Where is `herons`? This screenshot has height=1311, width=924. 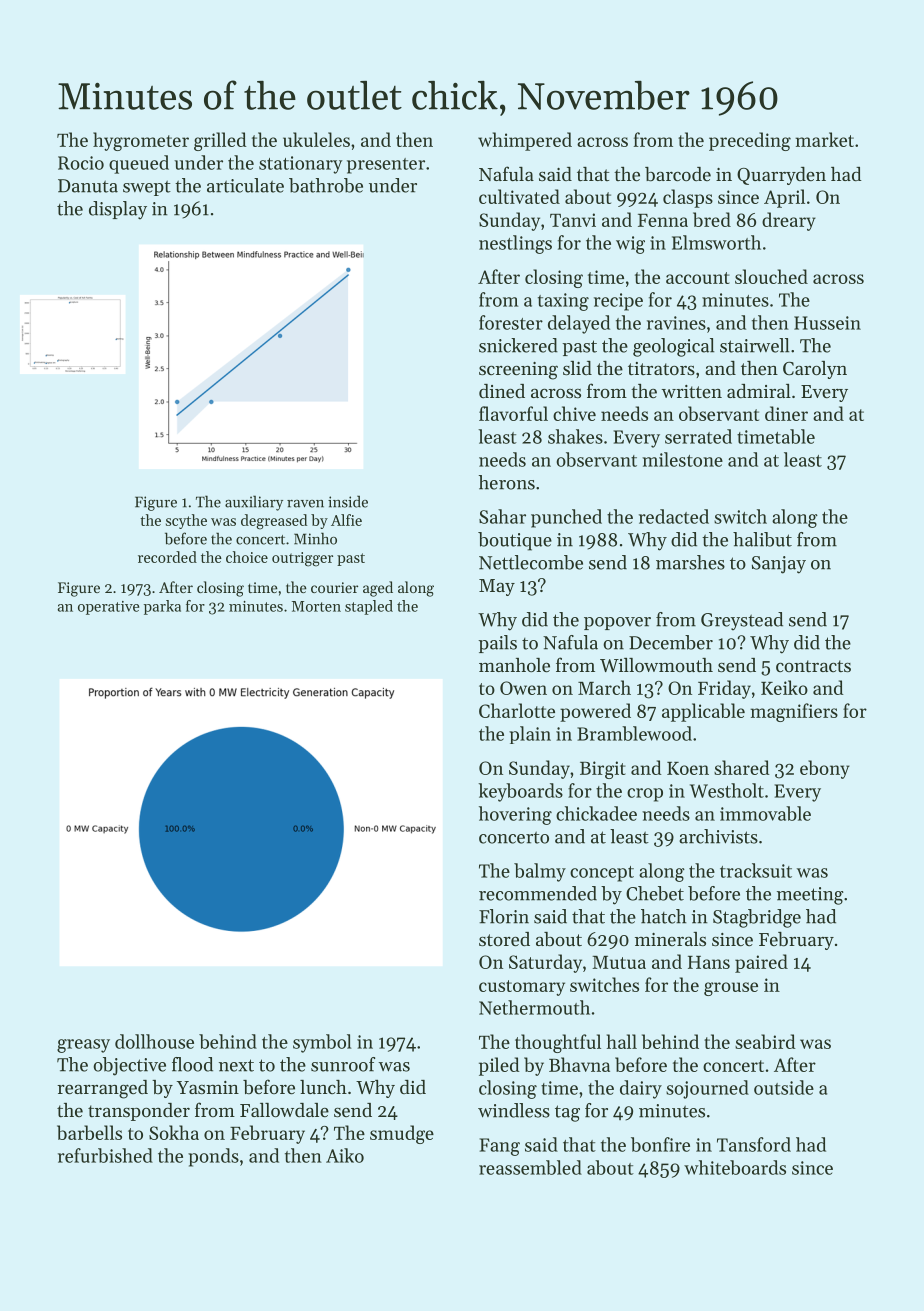 herons is located at coordinates (507, 482).
